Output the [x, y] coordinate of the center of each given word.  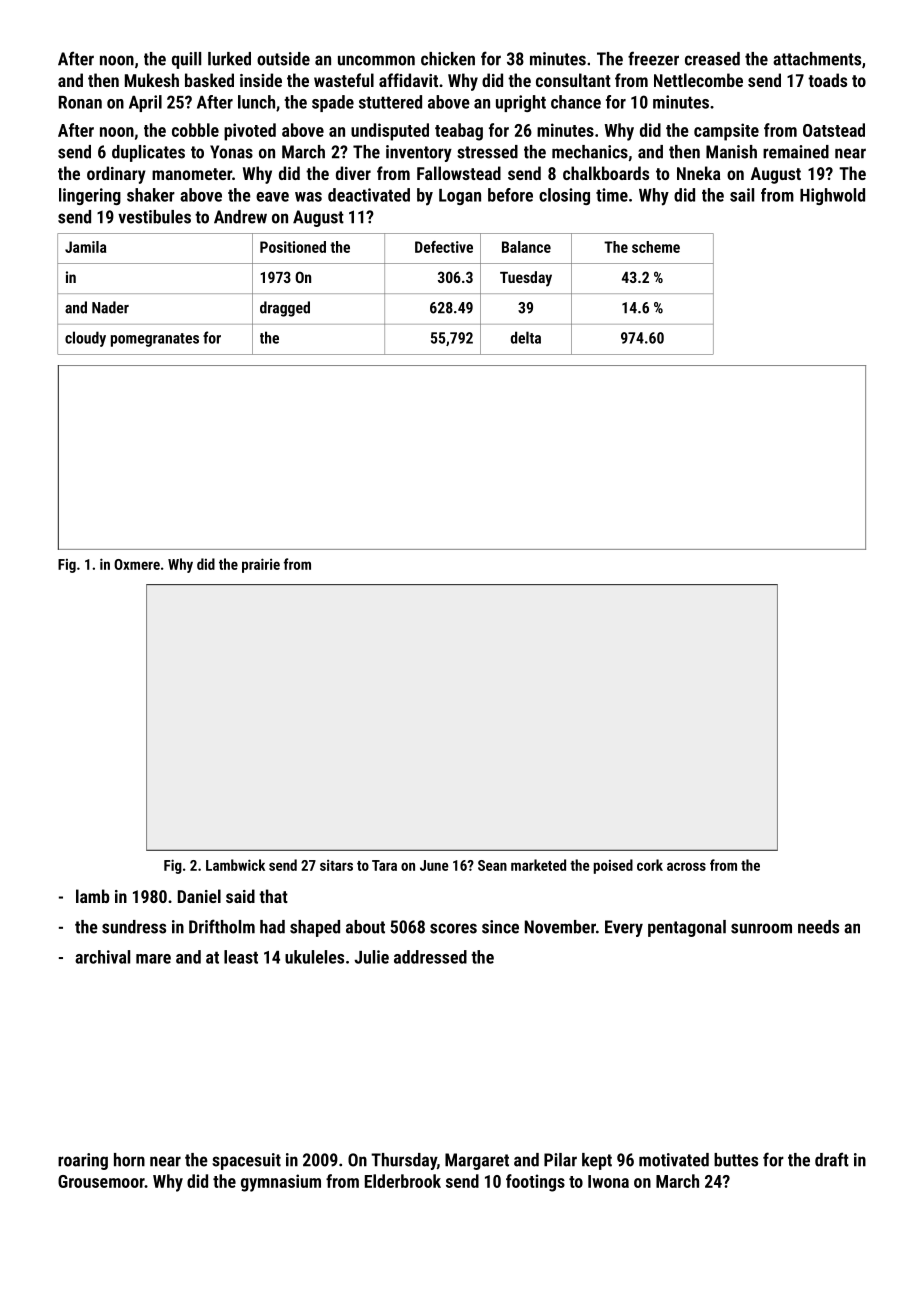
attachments [817, 59]
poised [613, 866]
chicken [448, 59]
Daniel [199, 896]
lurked [229, 59]
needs [818, 927]
